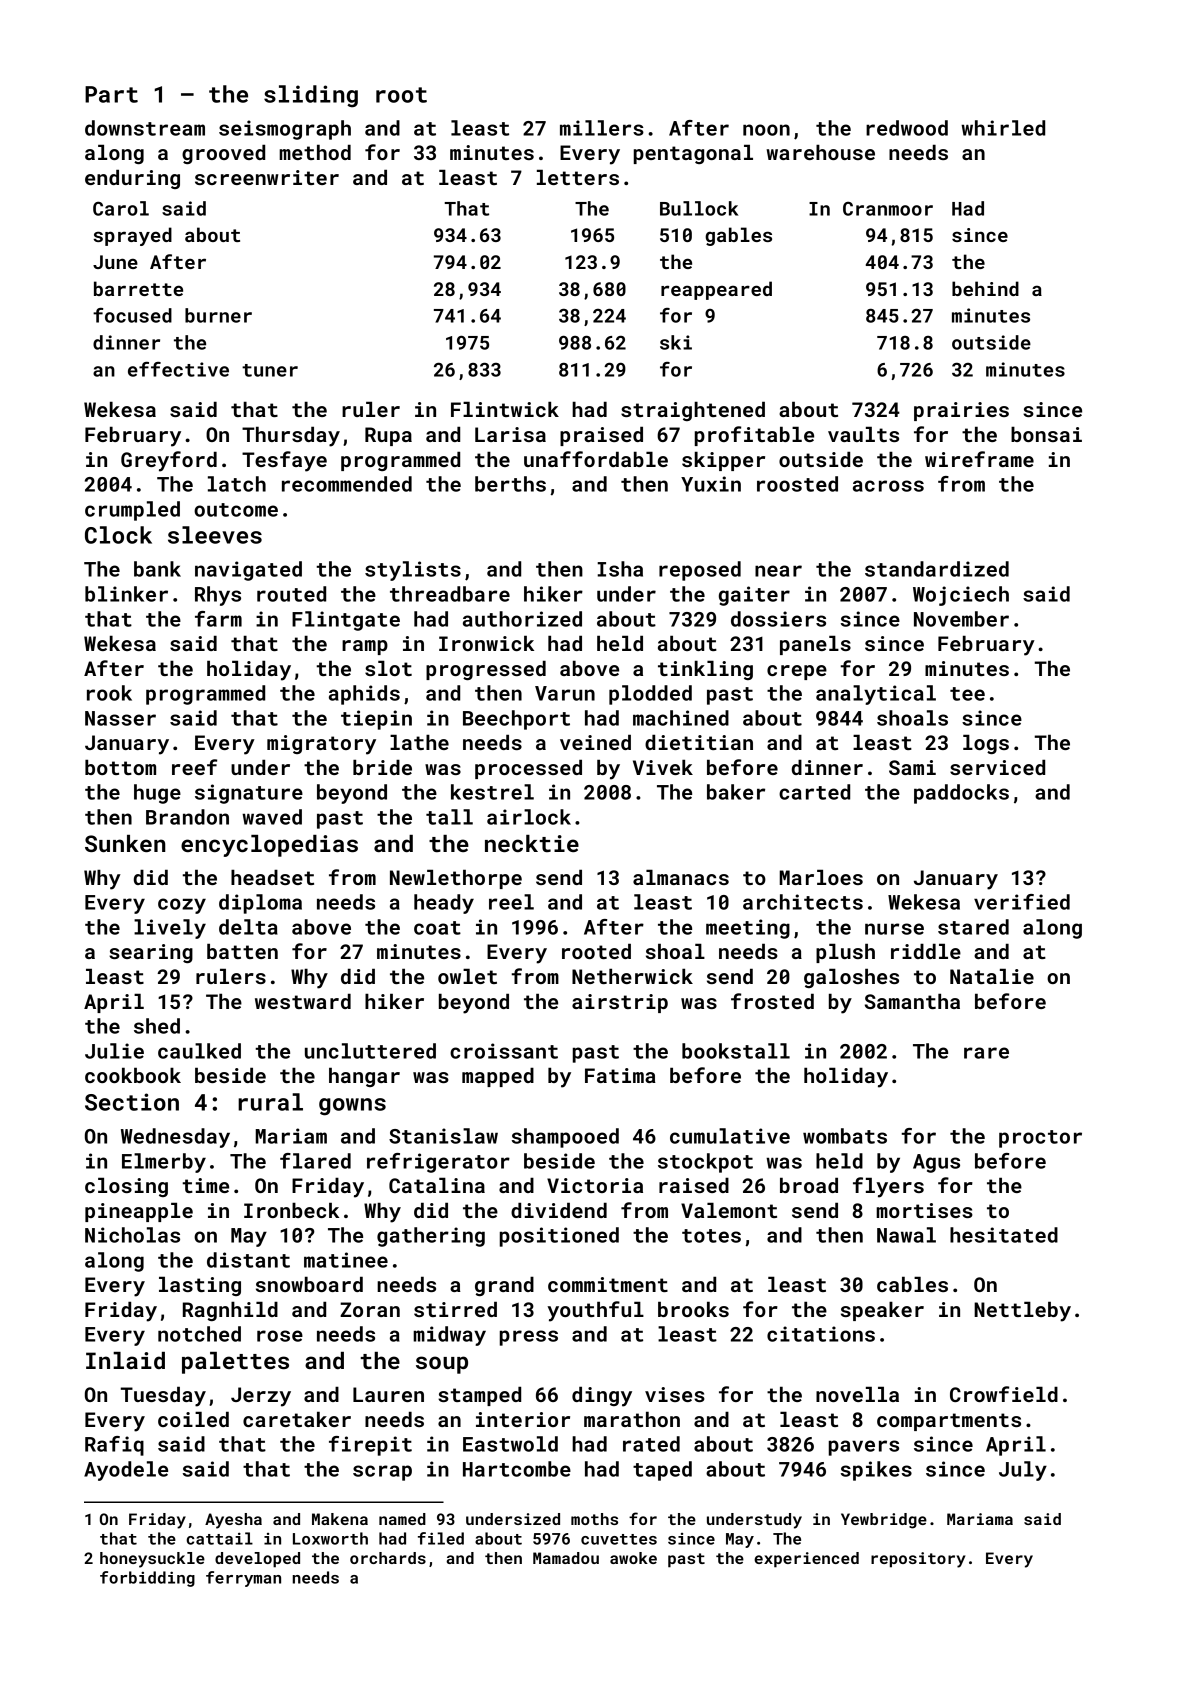  Describe the element at coordinates (218, 315) in the screenshot. I see `burner` at that location.
